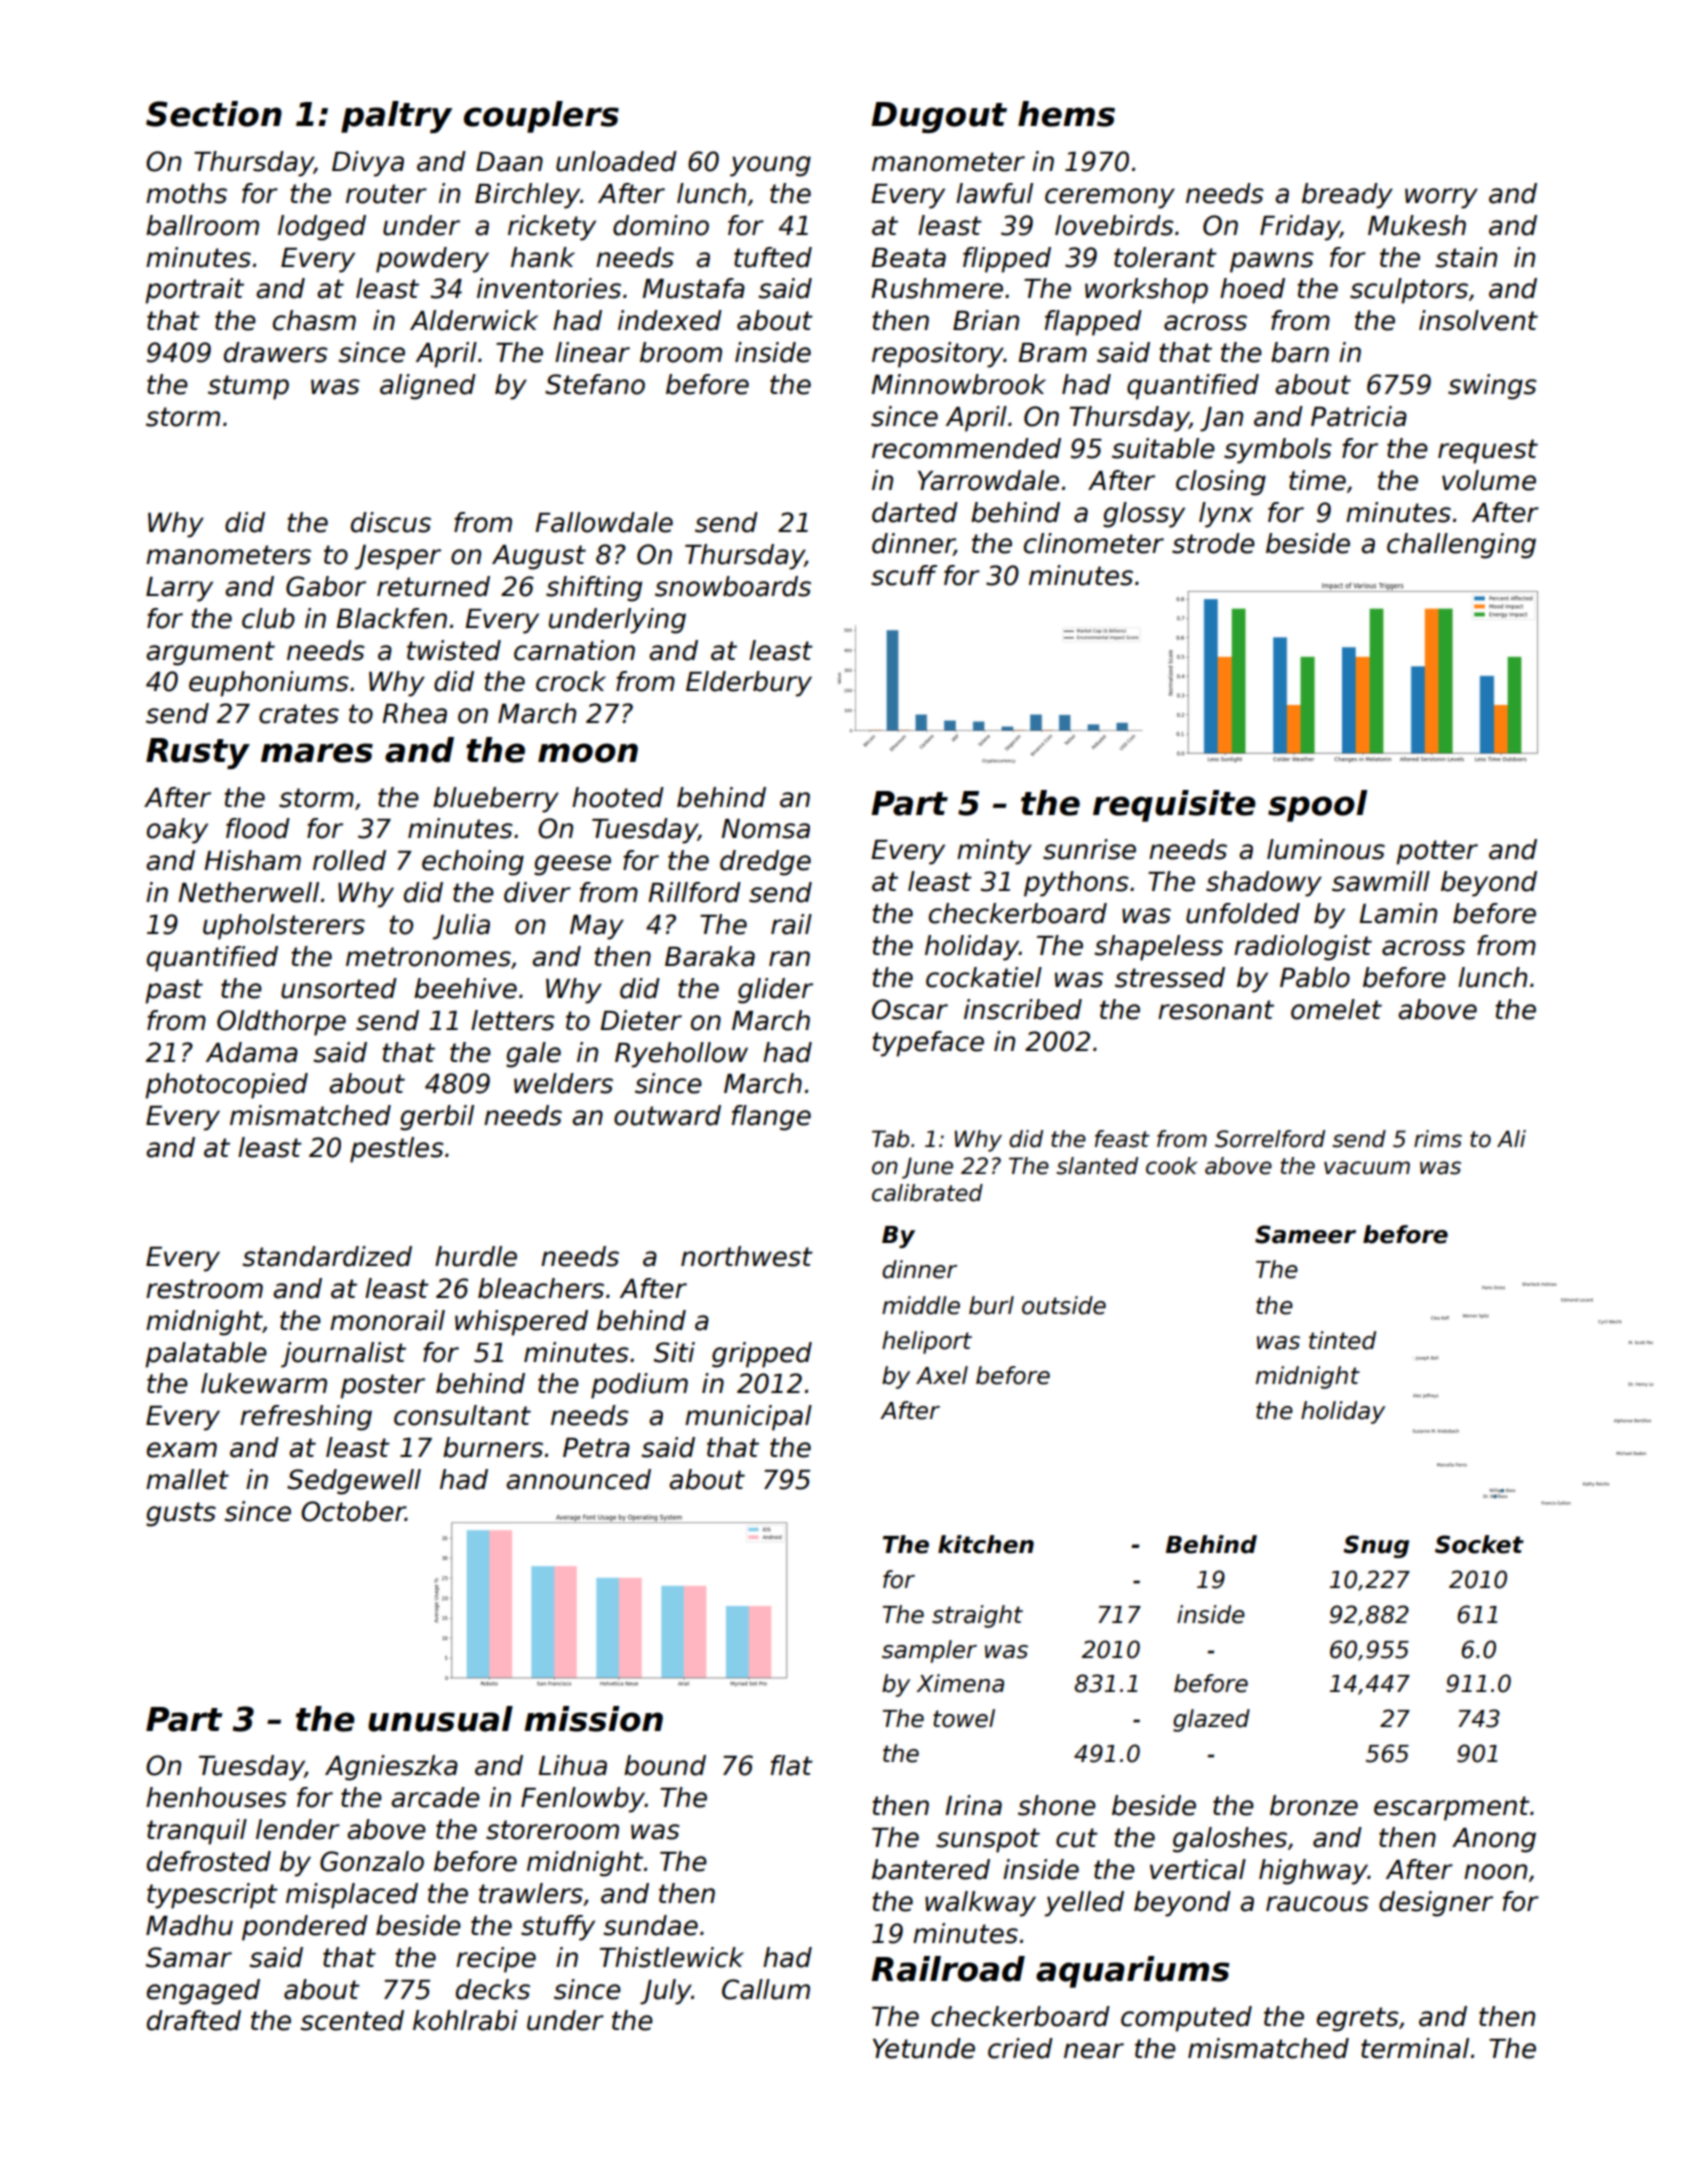  I want to click on sculptors, so click(1409, 291).
